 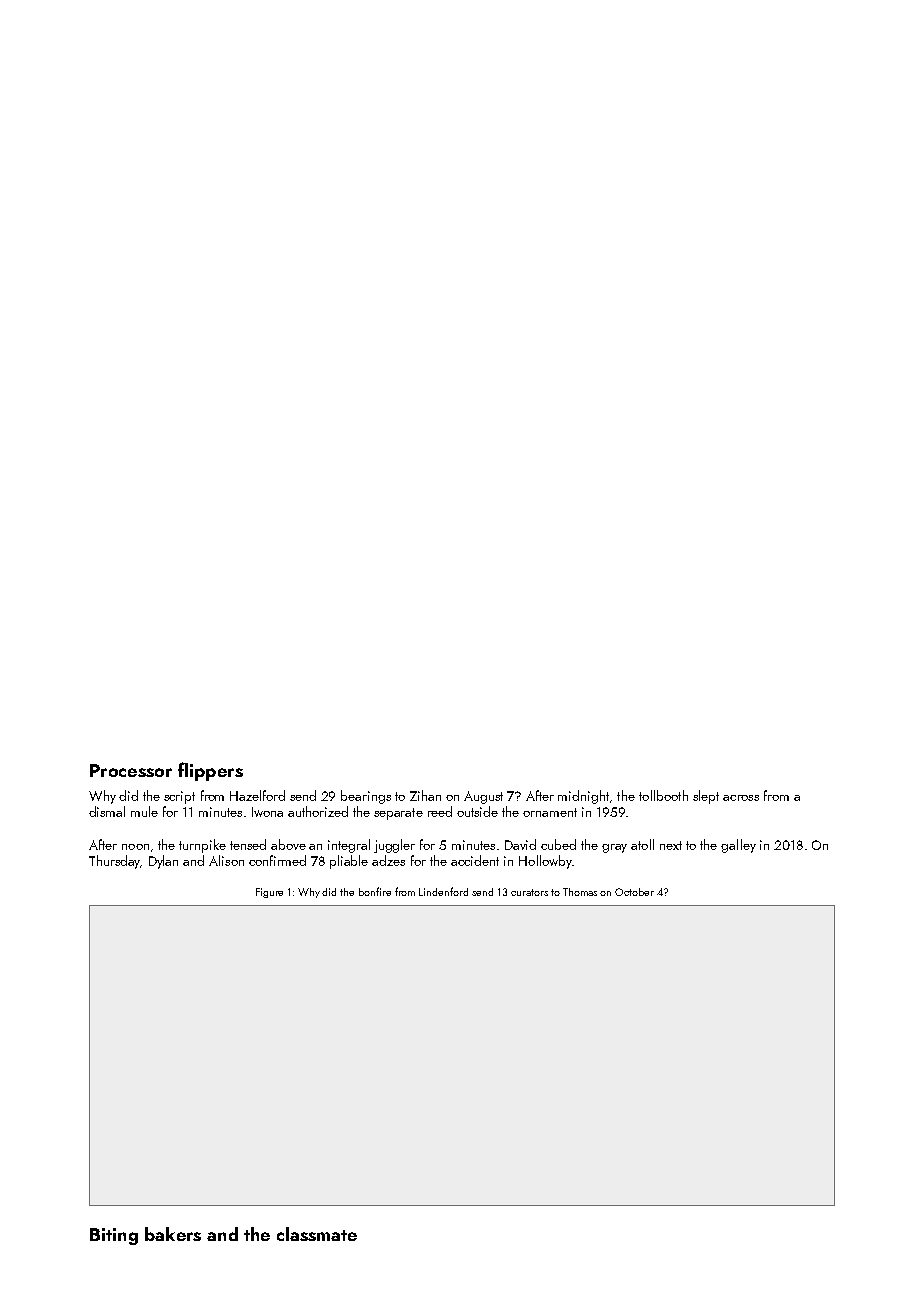 I want to click on Biting, so click(x=114, y=1236).
